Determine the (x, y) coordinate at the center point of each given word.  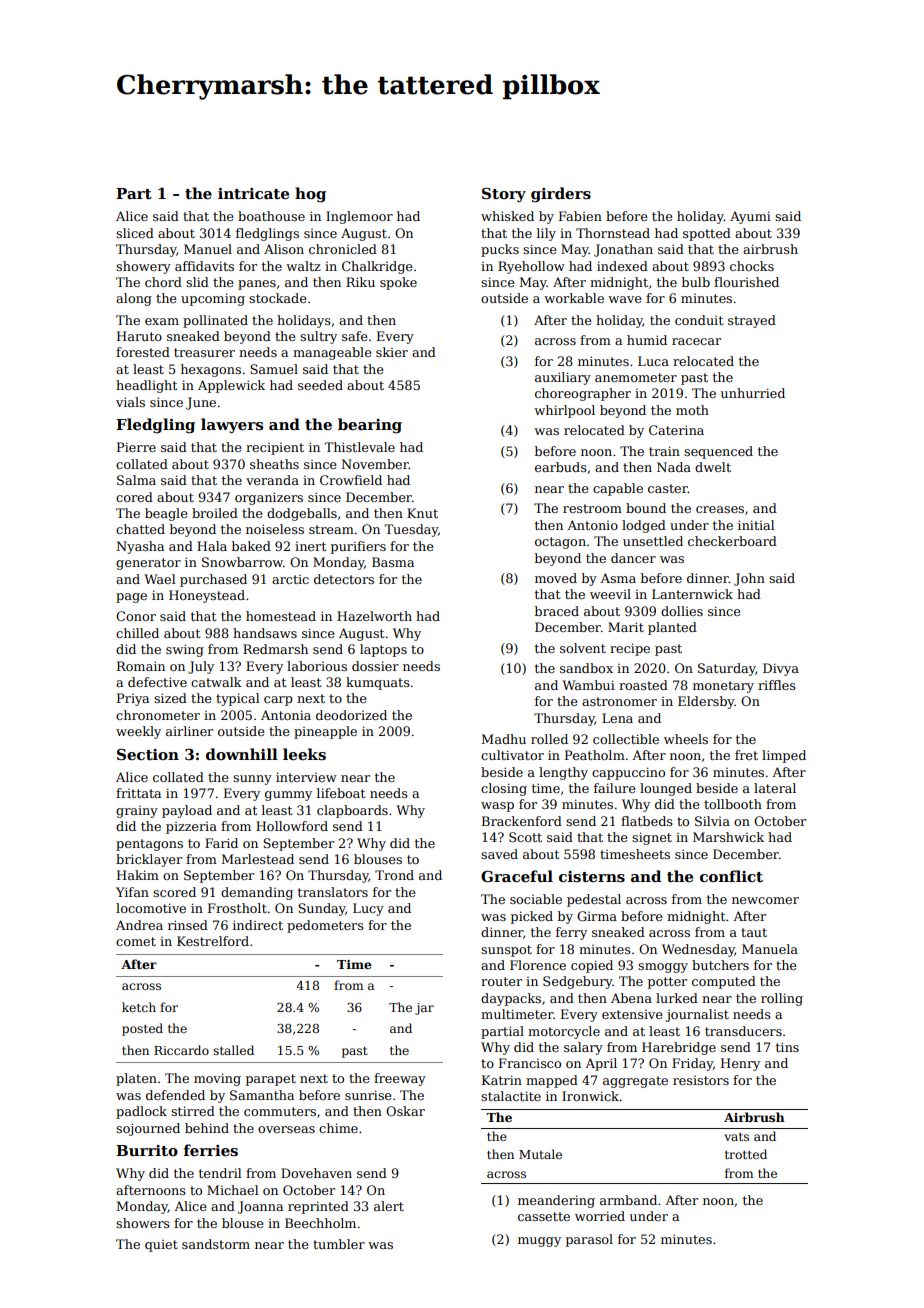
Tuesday (411, 530)
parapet (271, 1080)
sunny (252, 780)
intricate (253, 193)
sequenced (718, 452)
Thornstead (613, 233)
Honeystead (207, 596)
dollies (682, 611)
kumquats (378, 683)
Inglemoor (359, 217)
